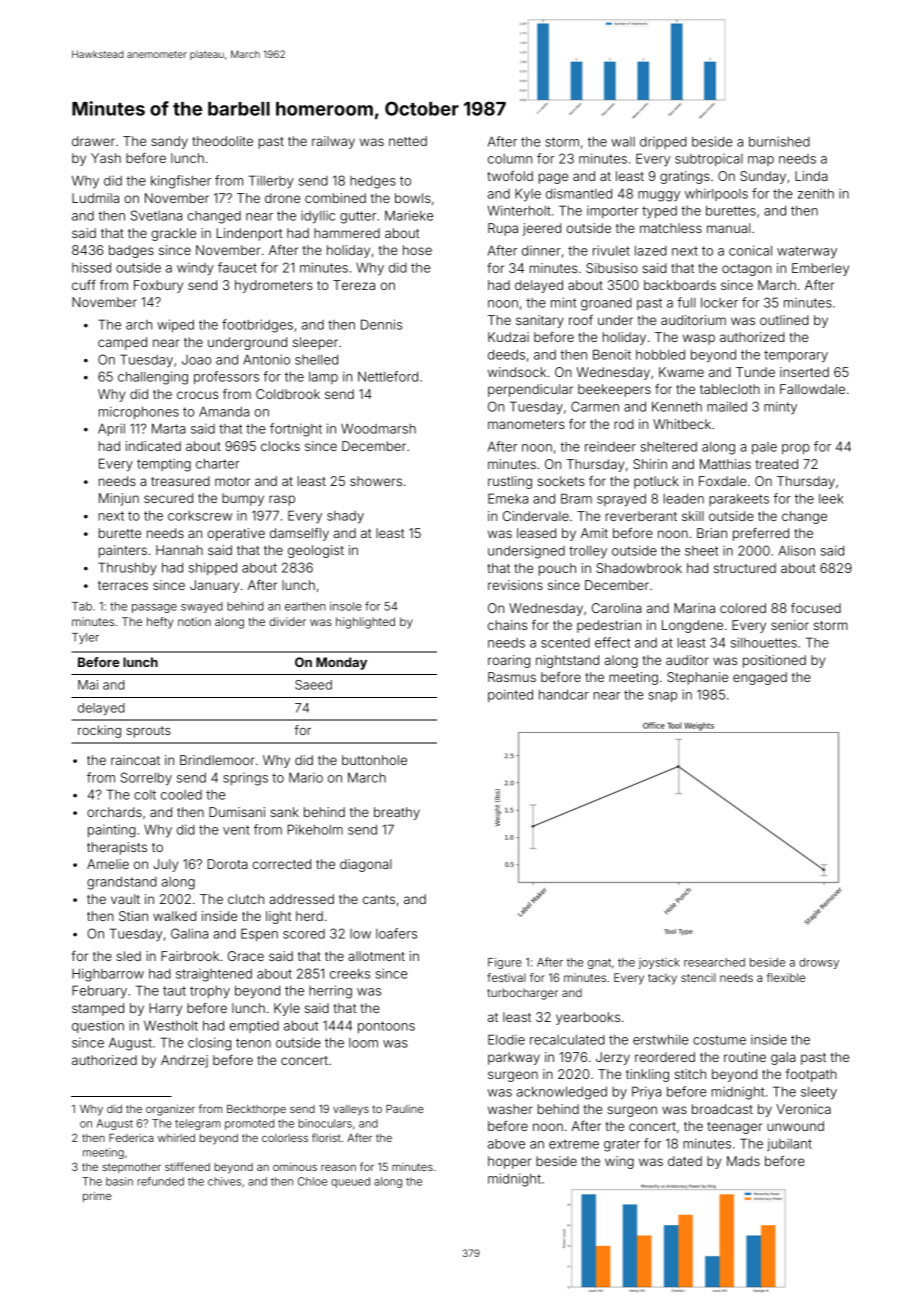  What do you see at coordinates (786, 977) in the screenshot?
I see `flexible` at bounding box center [786, 977].
